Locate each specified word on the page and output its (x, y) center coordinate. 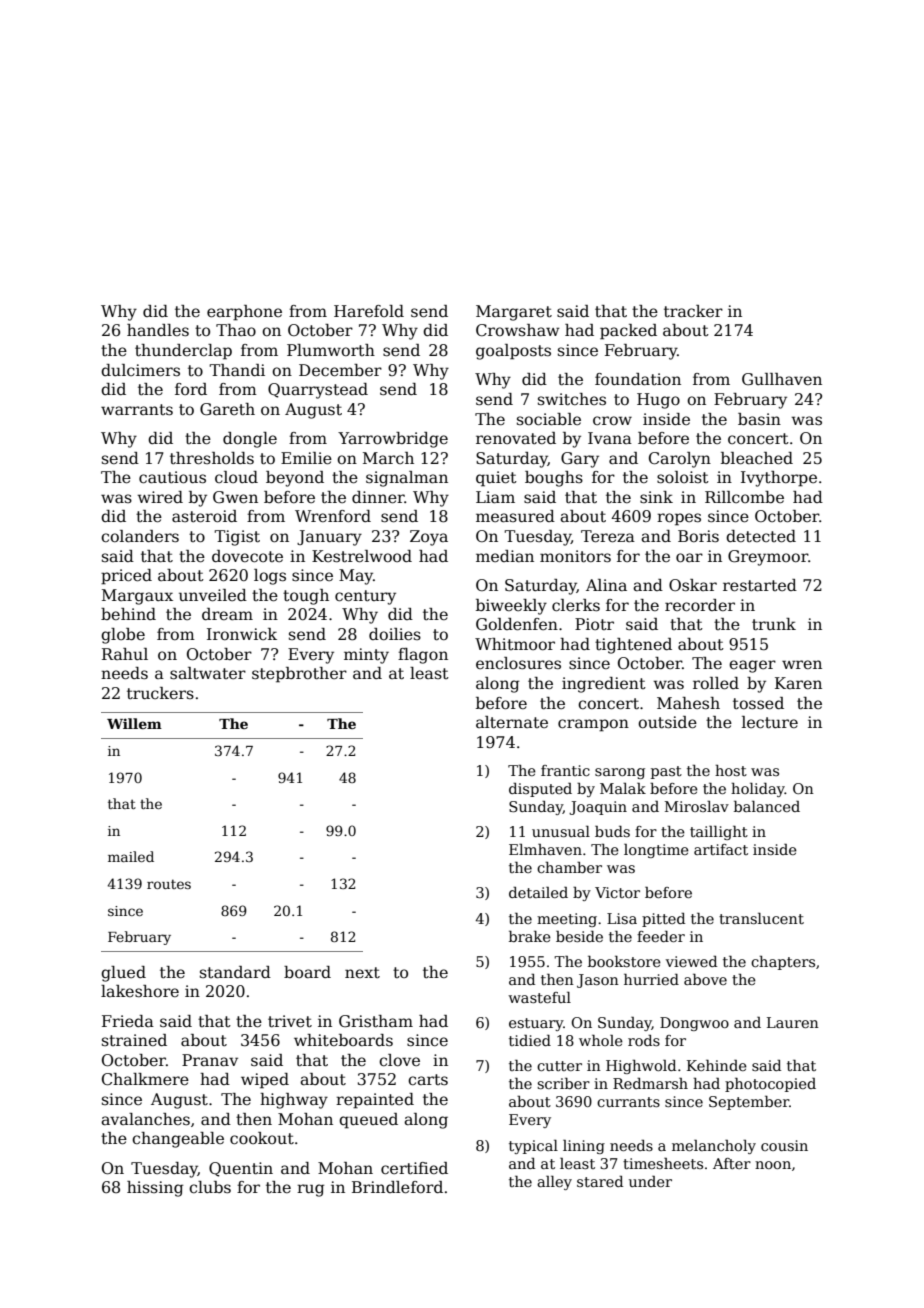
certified (414, 1168)
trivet (290, 1021)
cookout (262, 1138)
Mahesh (688, 703)
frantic (565, 770)
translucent (761, 918)
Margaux (137, 597)
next (362, 972)
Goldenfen (517, 624)
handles (158, 330)
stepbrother (299, 675)
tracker (693, 311)
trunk (774, 624)
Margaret (514, 313)
